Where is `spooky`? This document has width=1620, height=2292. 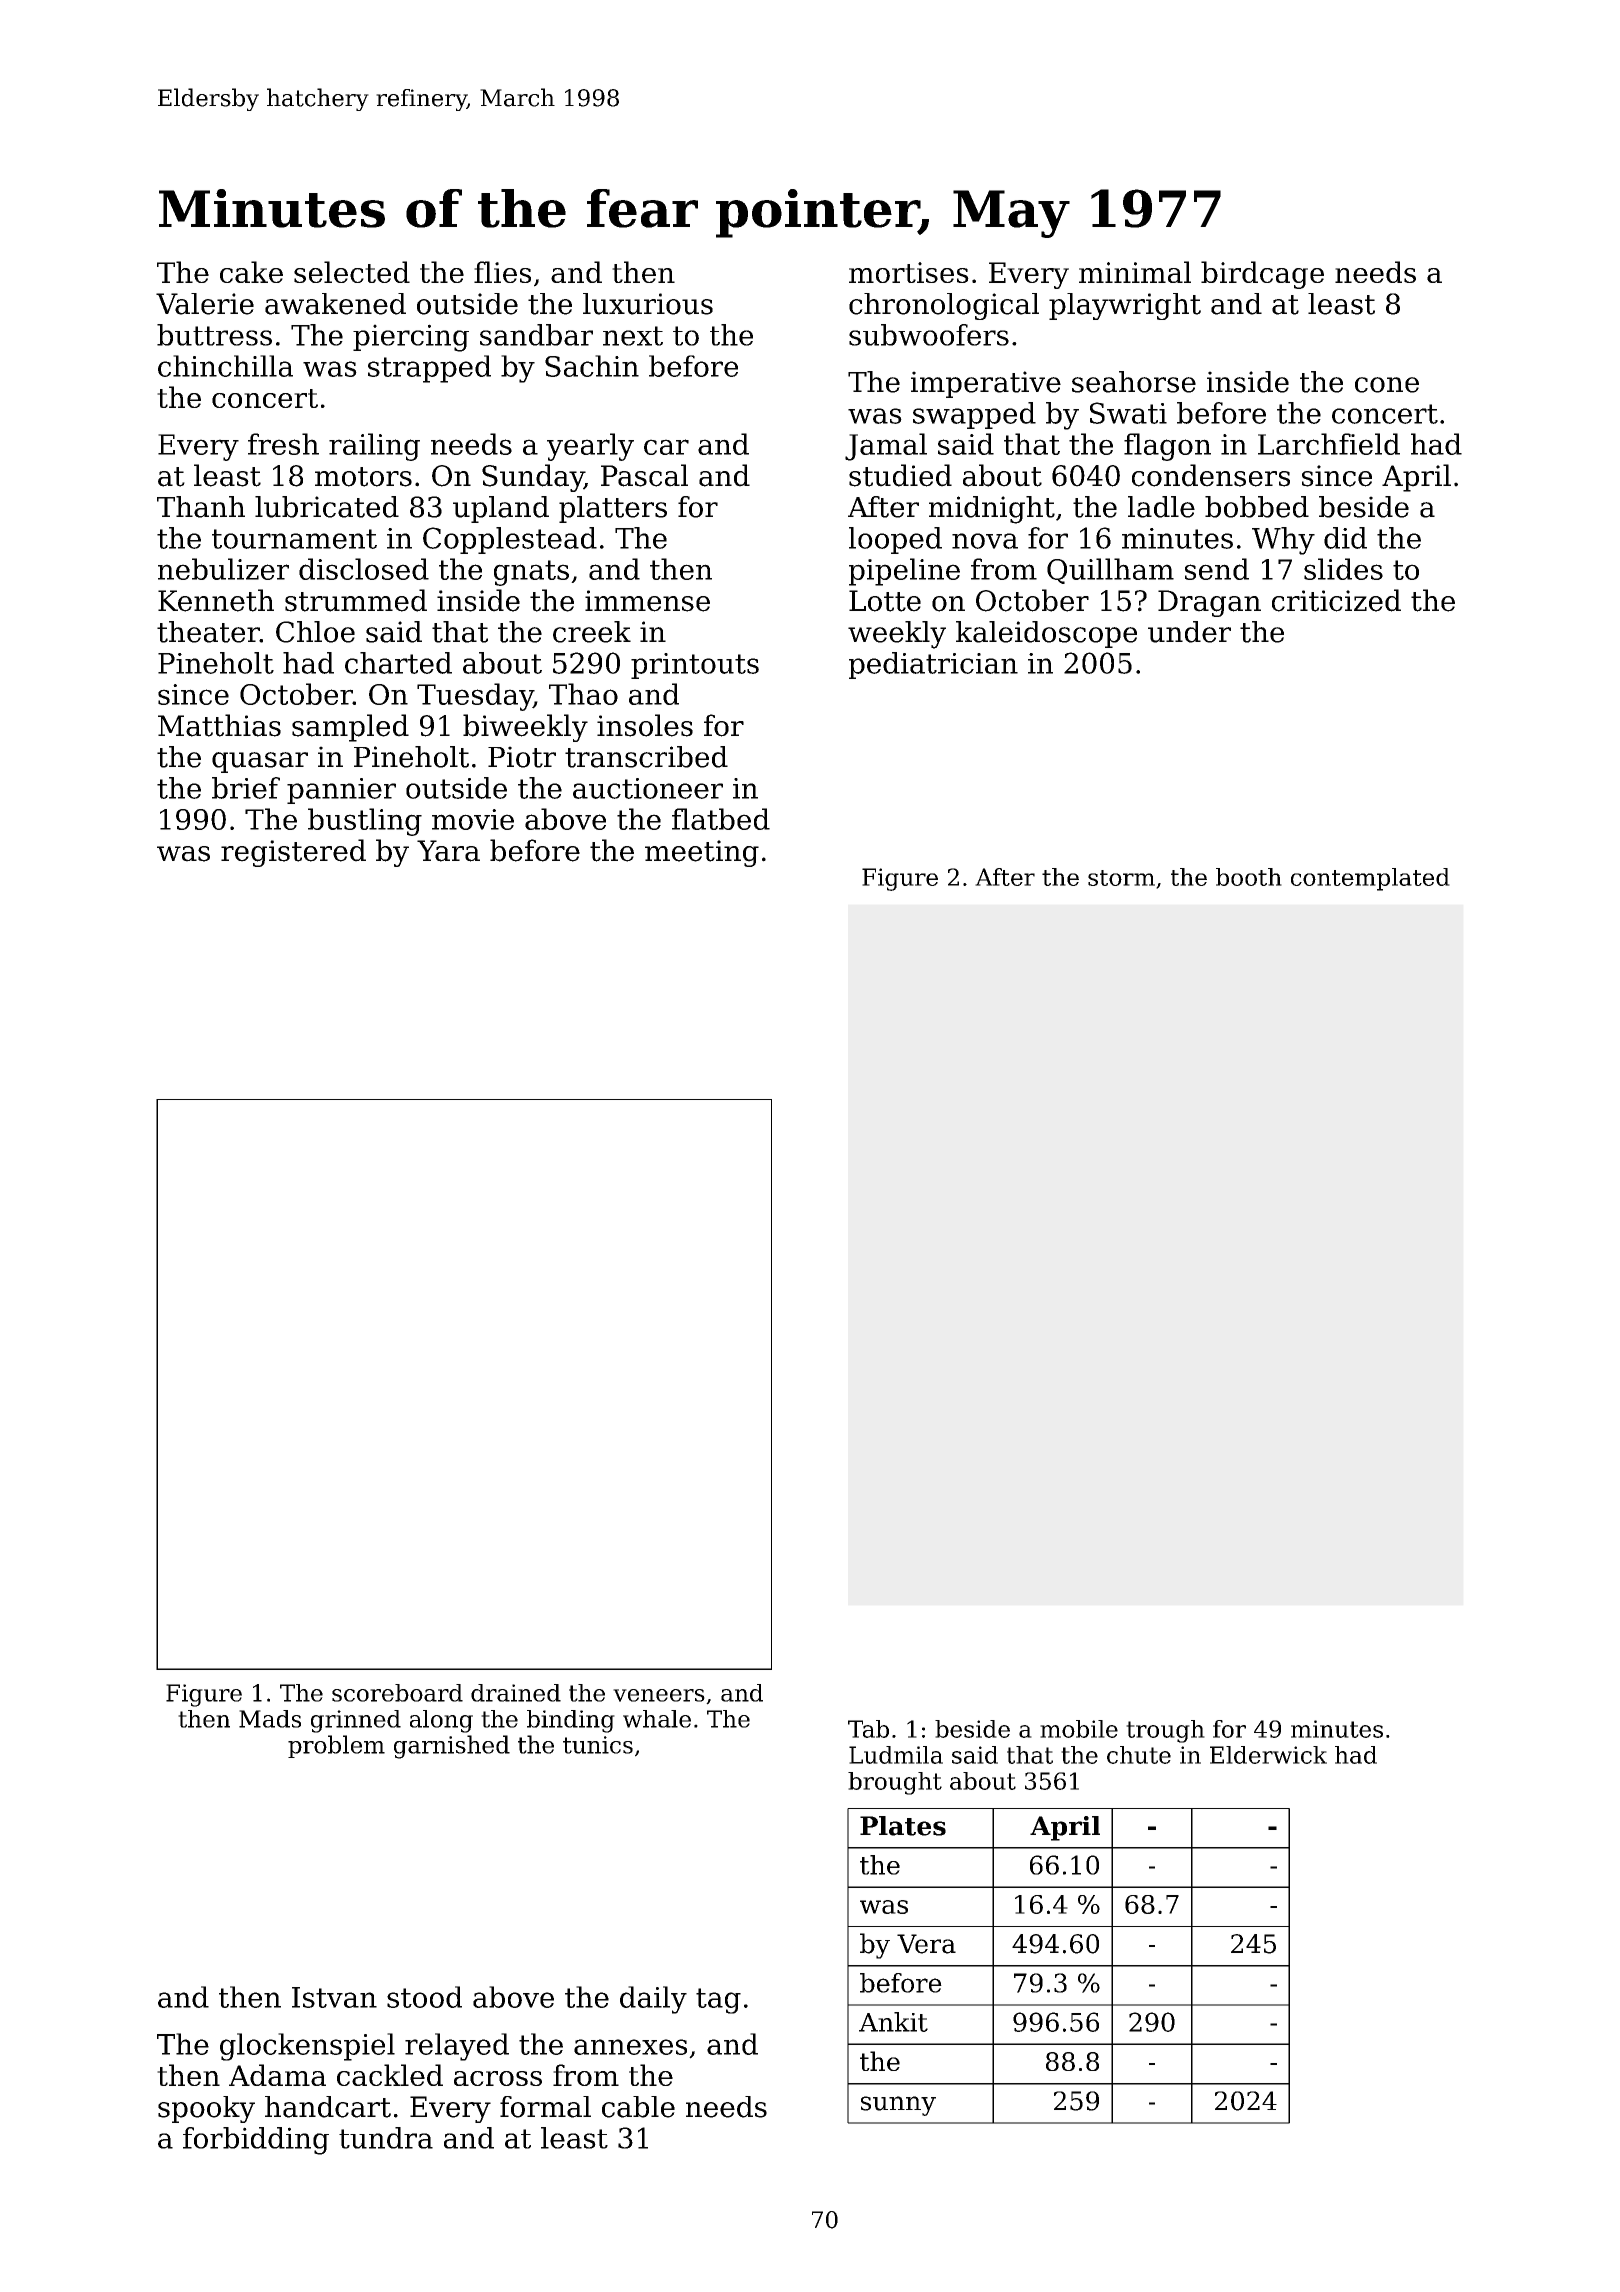 spooky is located at coordinates (206, 2109).
